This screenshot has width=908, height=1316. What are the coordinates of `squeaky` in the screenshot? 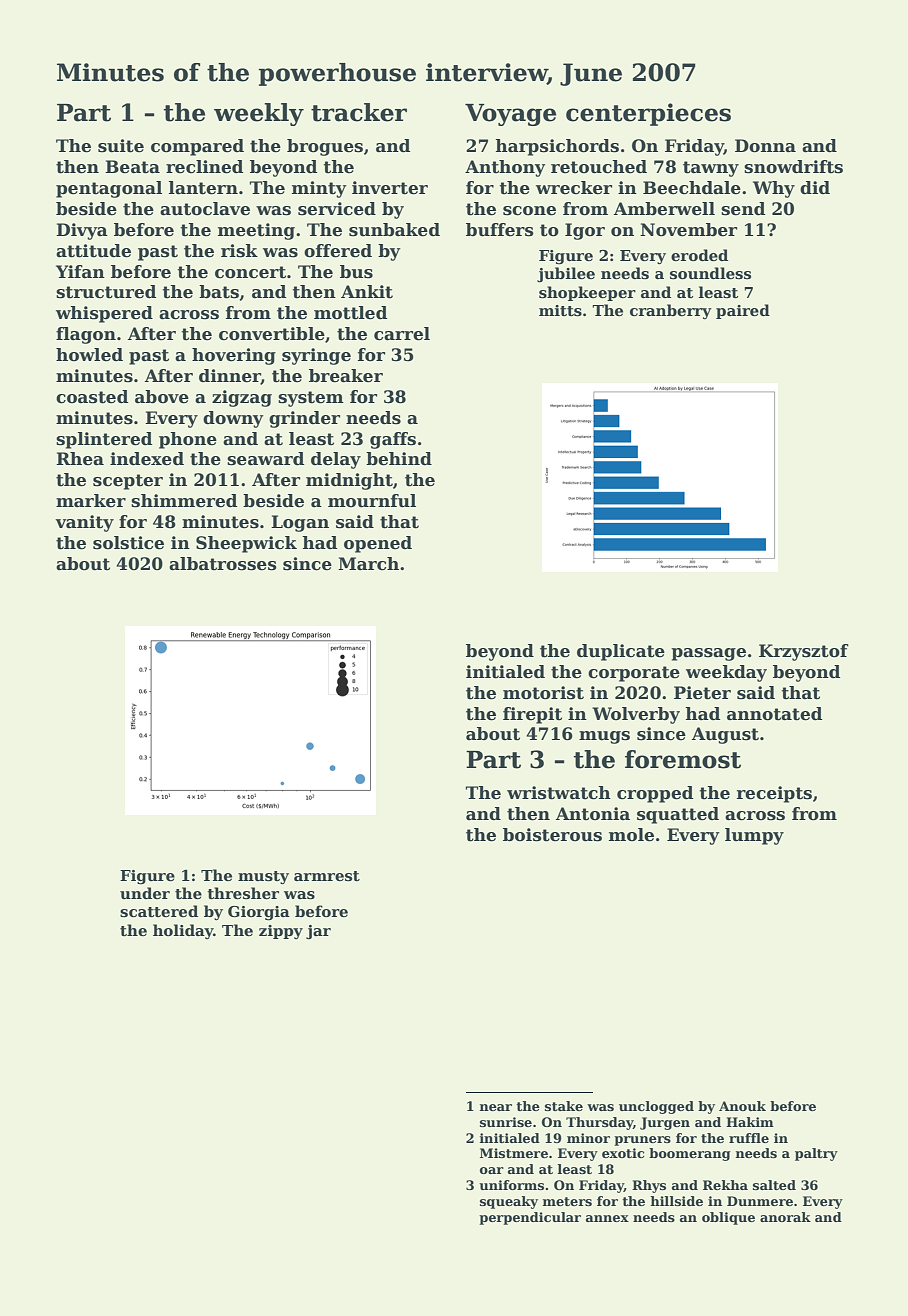 It's located at (509, 1202).
